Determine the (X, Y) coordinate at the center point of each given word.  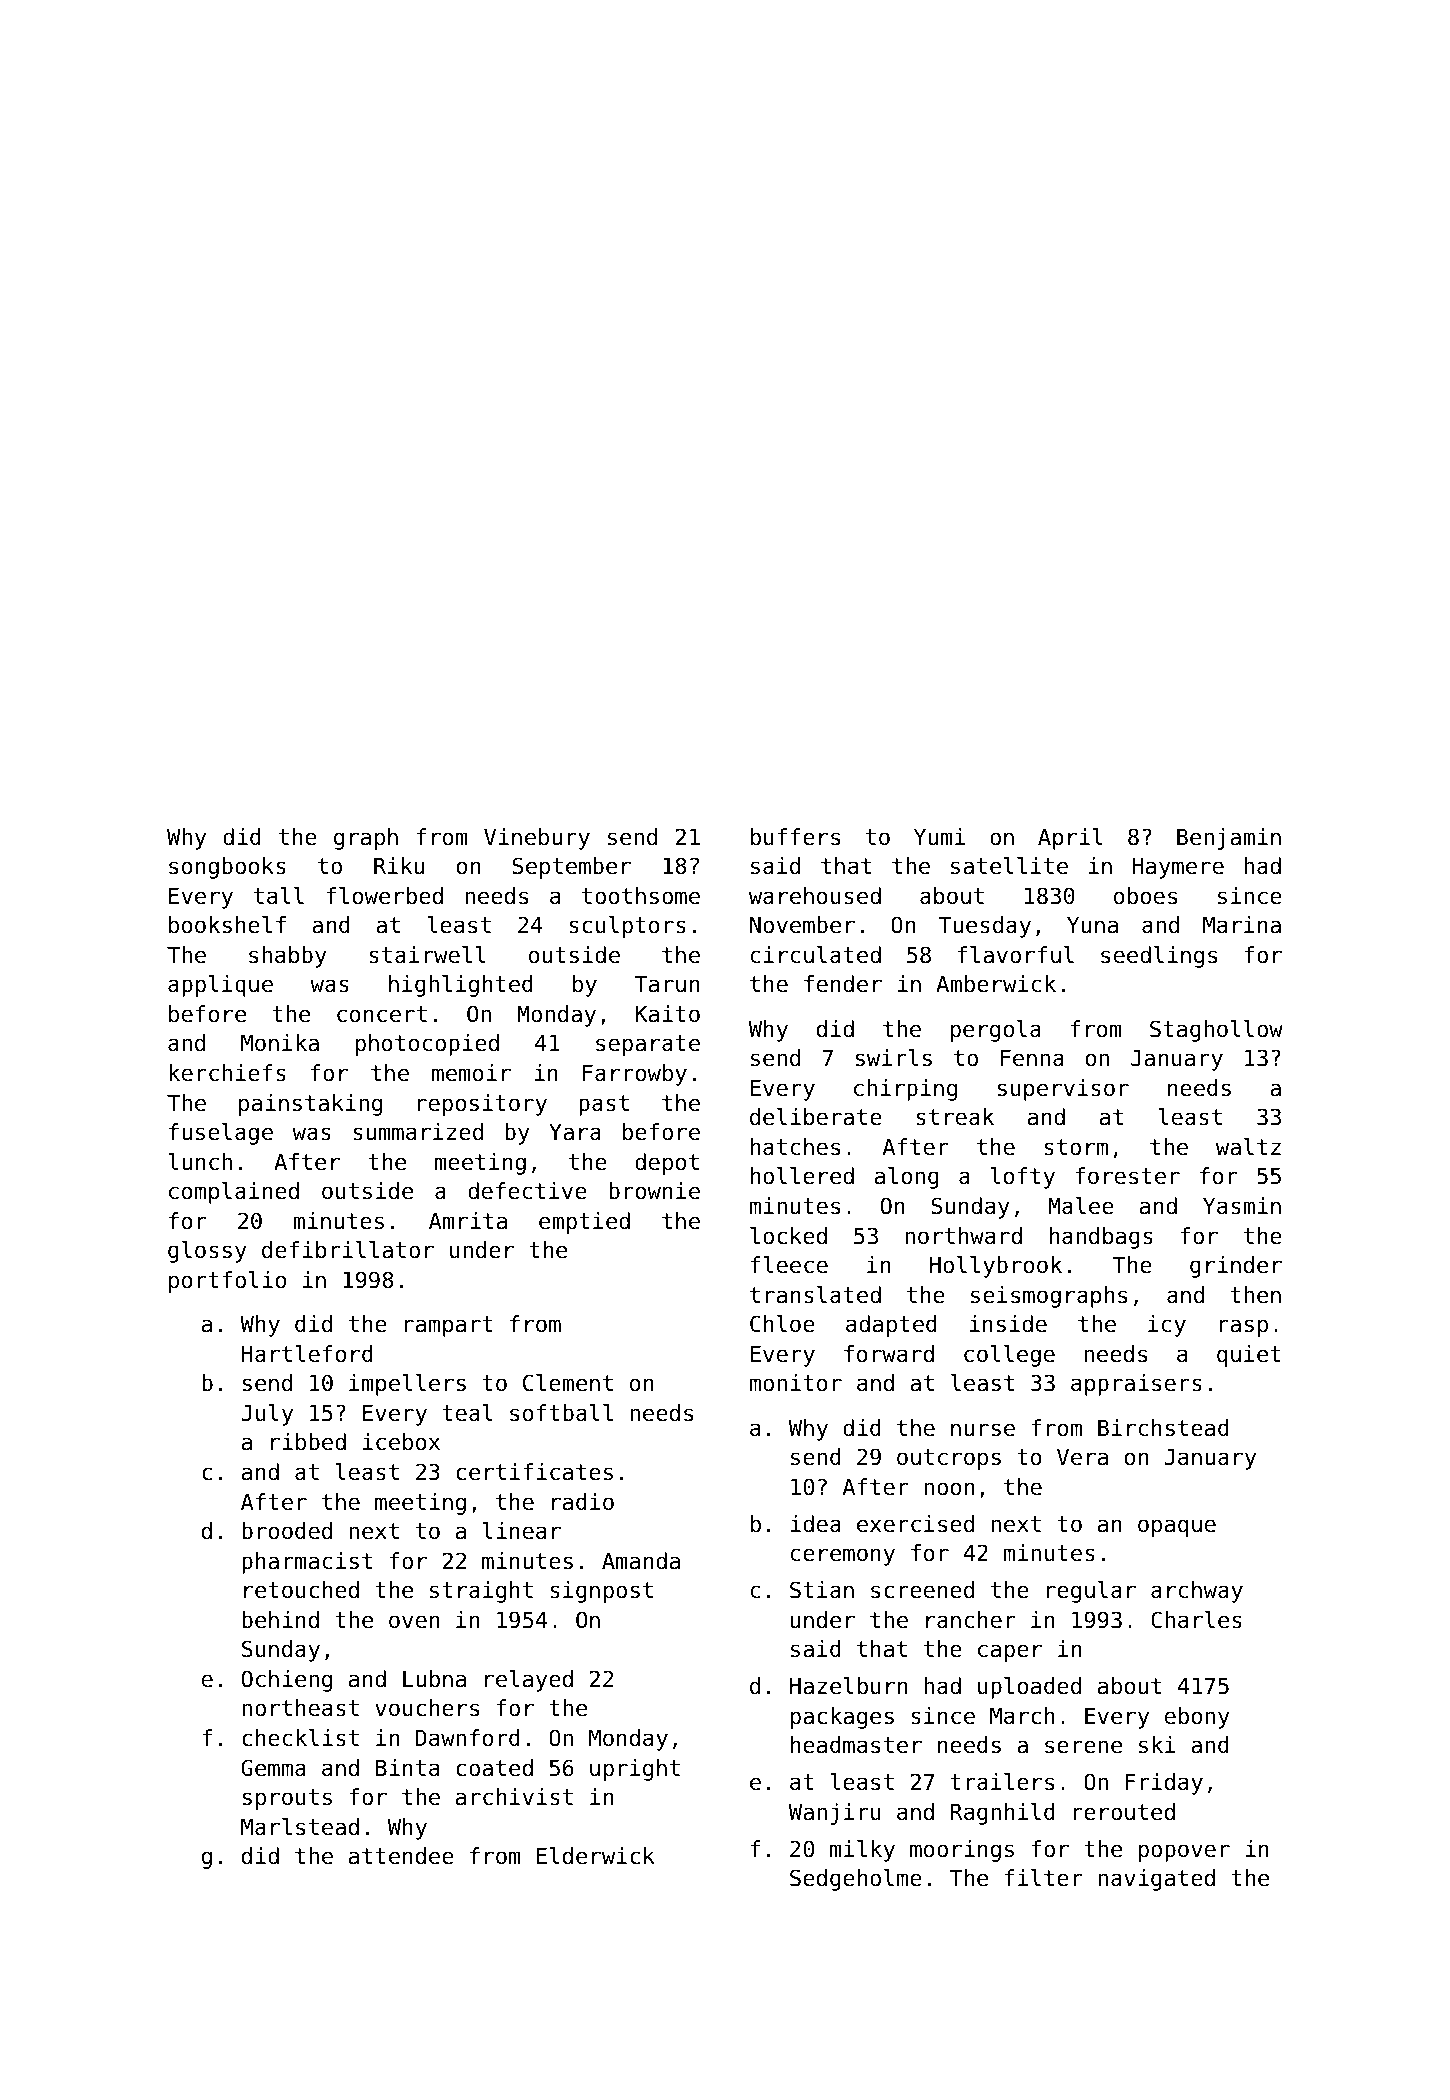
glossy (207, 1252)
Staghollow (1216, 1031)
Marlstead (300, 1827)
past (604, 1105)
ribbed (308, 1442)
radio (583, 1502)
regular (1091, 1592)
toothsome (641, 896)
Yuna (1092, 925)
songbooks (227, 868)
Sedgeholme (856, 1880)
